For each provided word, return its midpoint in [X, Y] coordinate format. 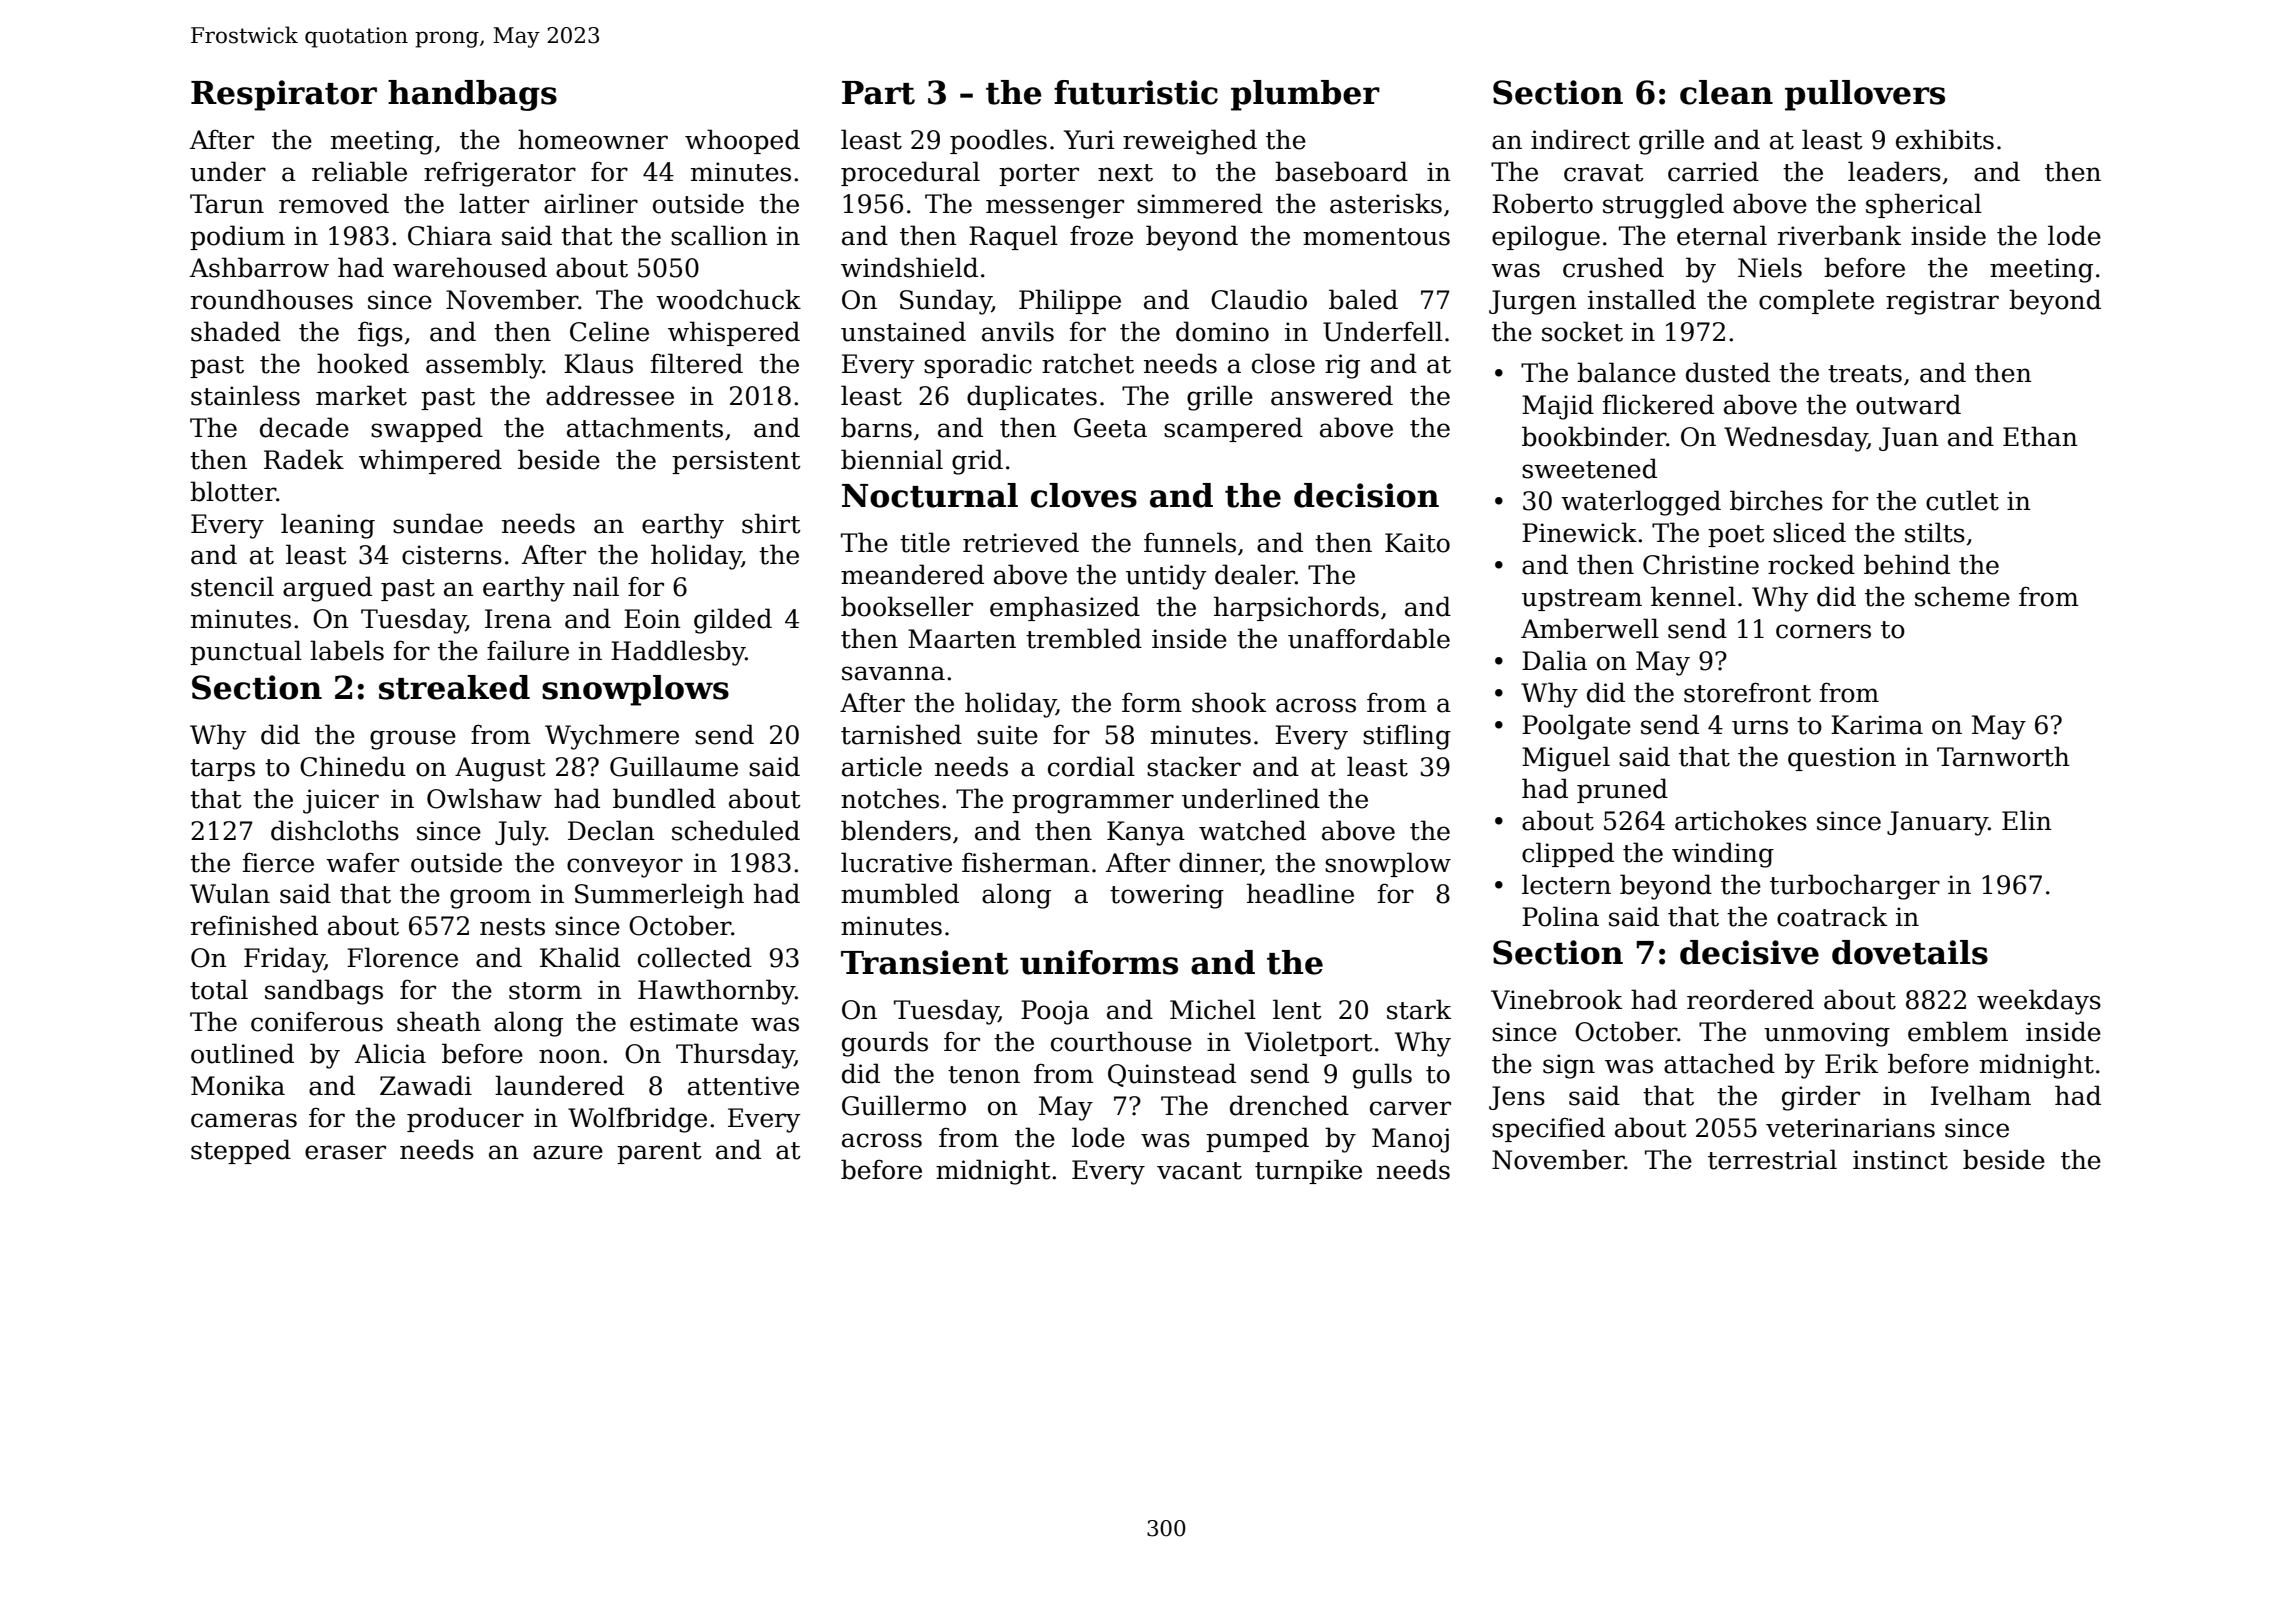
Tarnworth [2003, 756]
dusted [1728, 372]
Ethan [2040, 436]
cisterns [452, 555]
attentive [743, 1086]
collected [695, 957]
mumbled [900, 893]
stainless [245, 395]
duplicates [1032, 397]
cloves [1084, 495]
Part [878, 93]
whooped [742, 141]
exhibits [1945, 139]
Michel [1213, 1009]
